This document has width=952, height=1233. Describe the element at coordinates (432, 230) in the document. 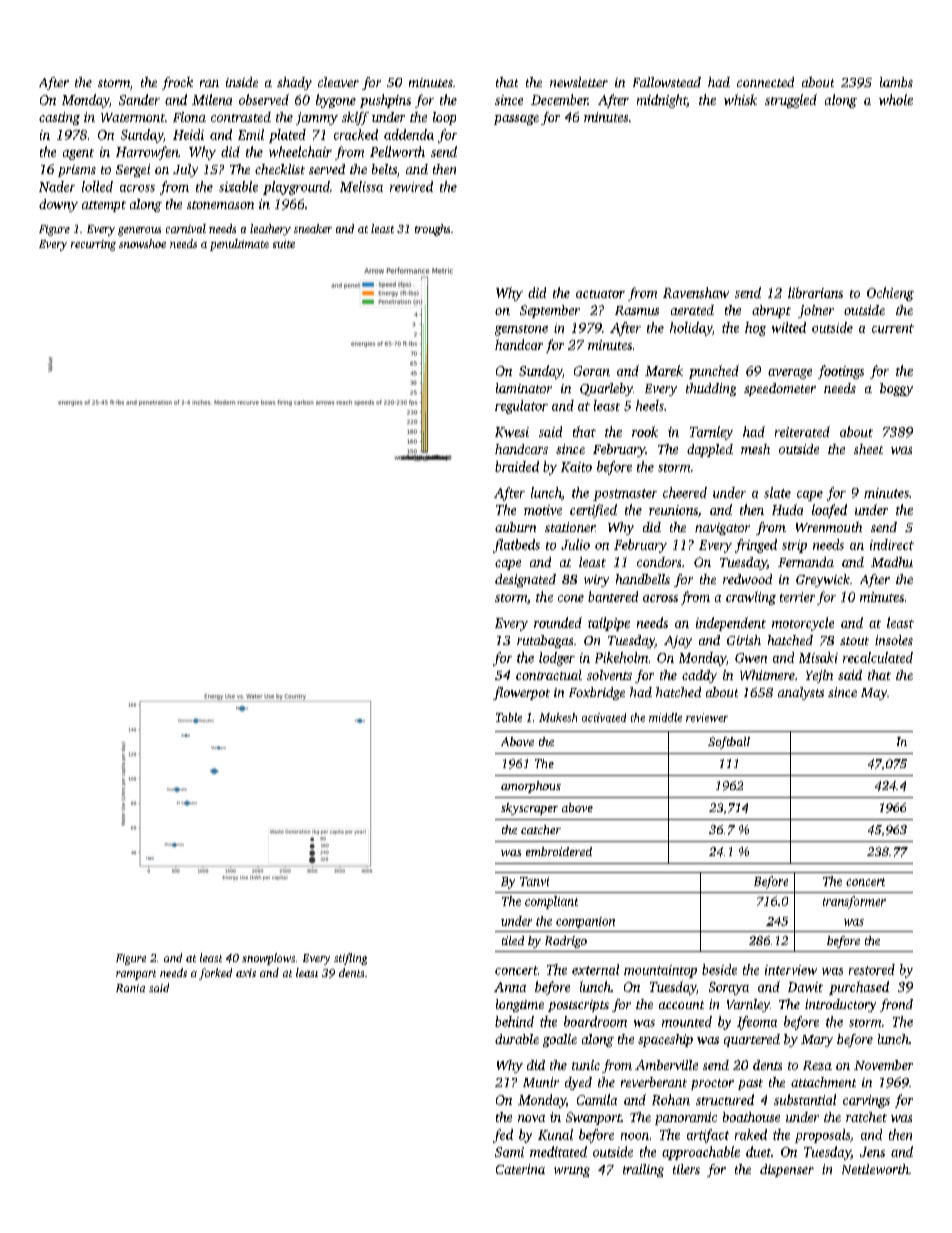

I see `troughs` at that location.
